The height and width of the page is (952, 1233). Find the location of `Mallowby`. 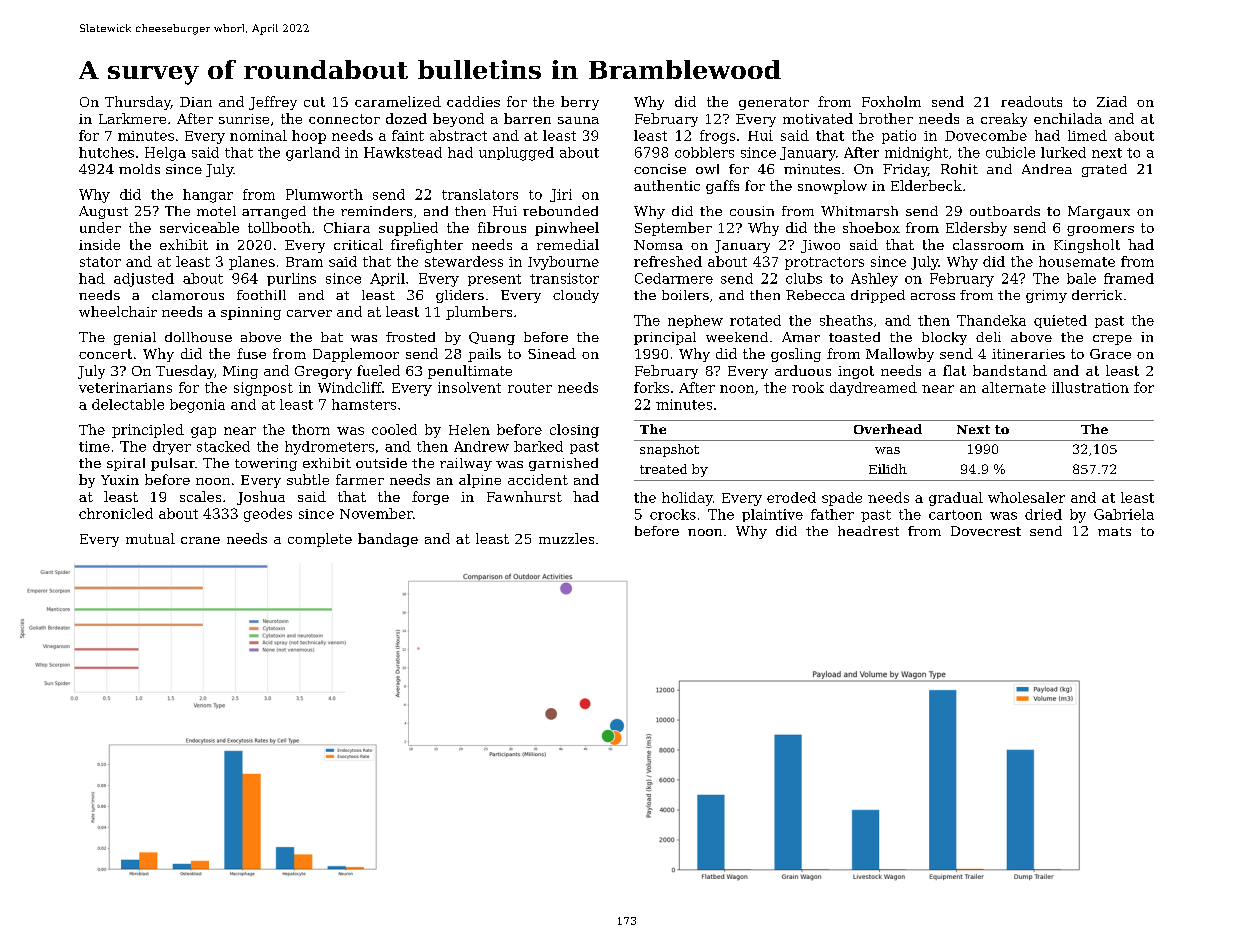

Mallowby is located at coordinates (900, 355).
